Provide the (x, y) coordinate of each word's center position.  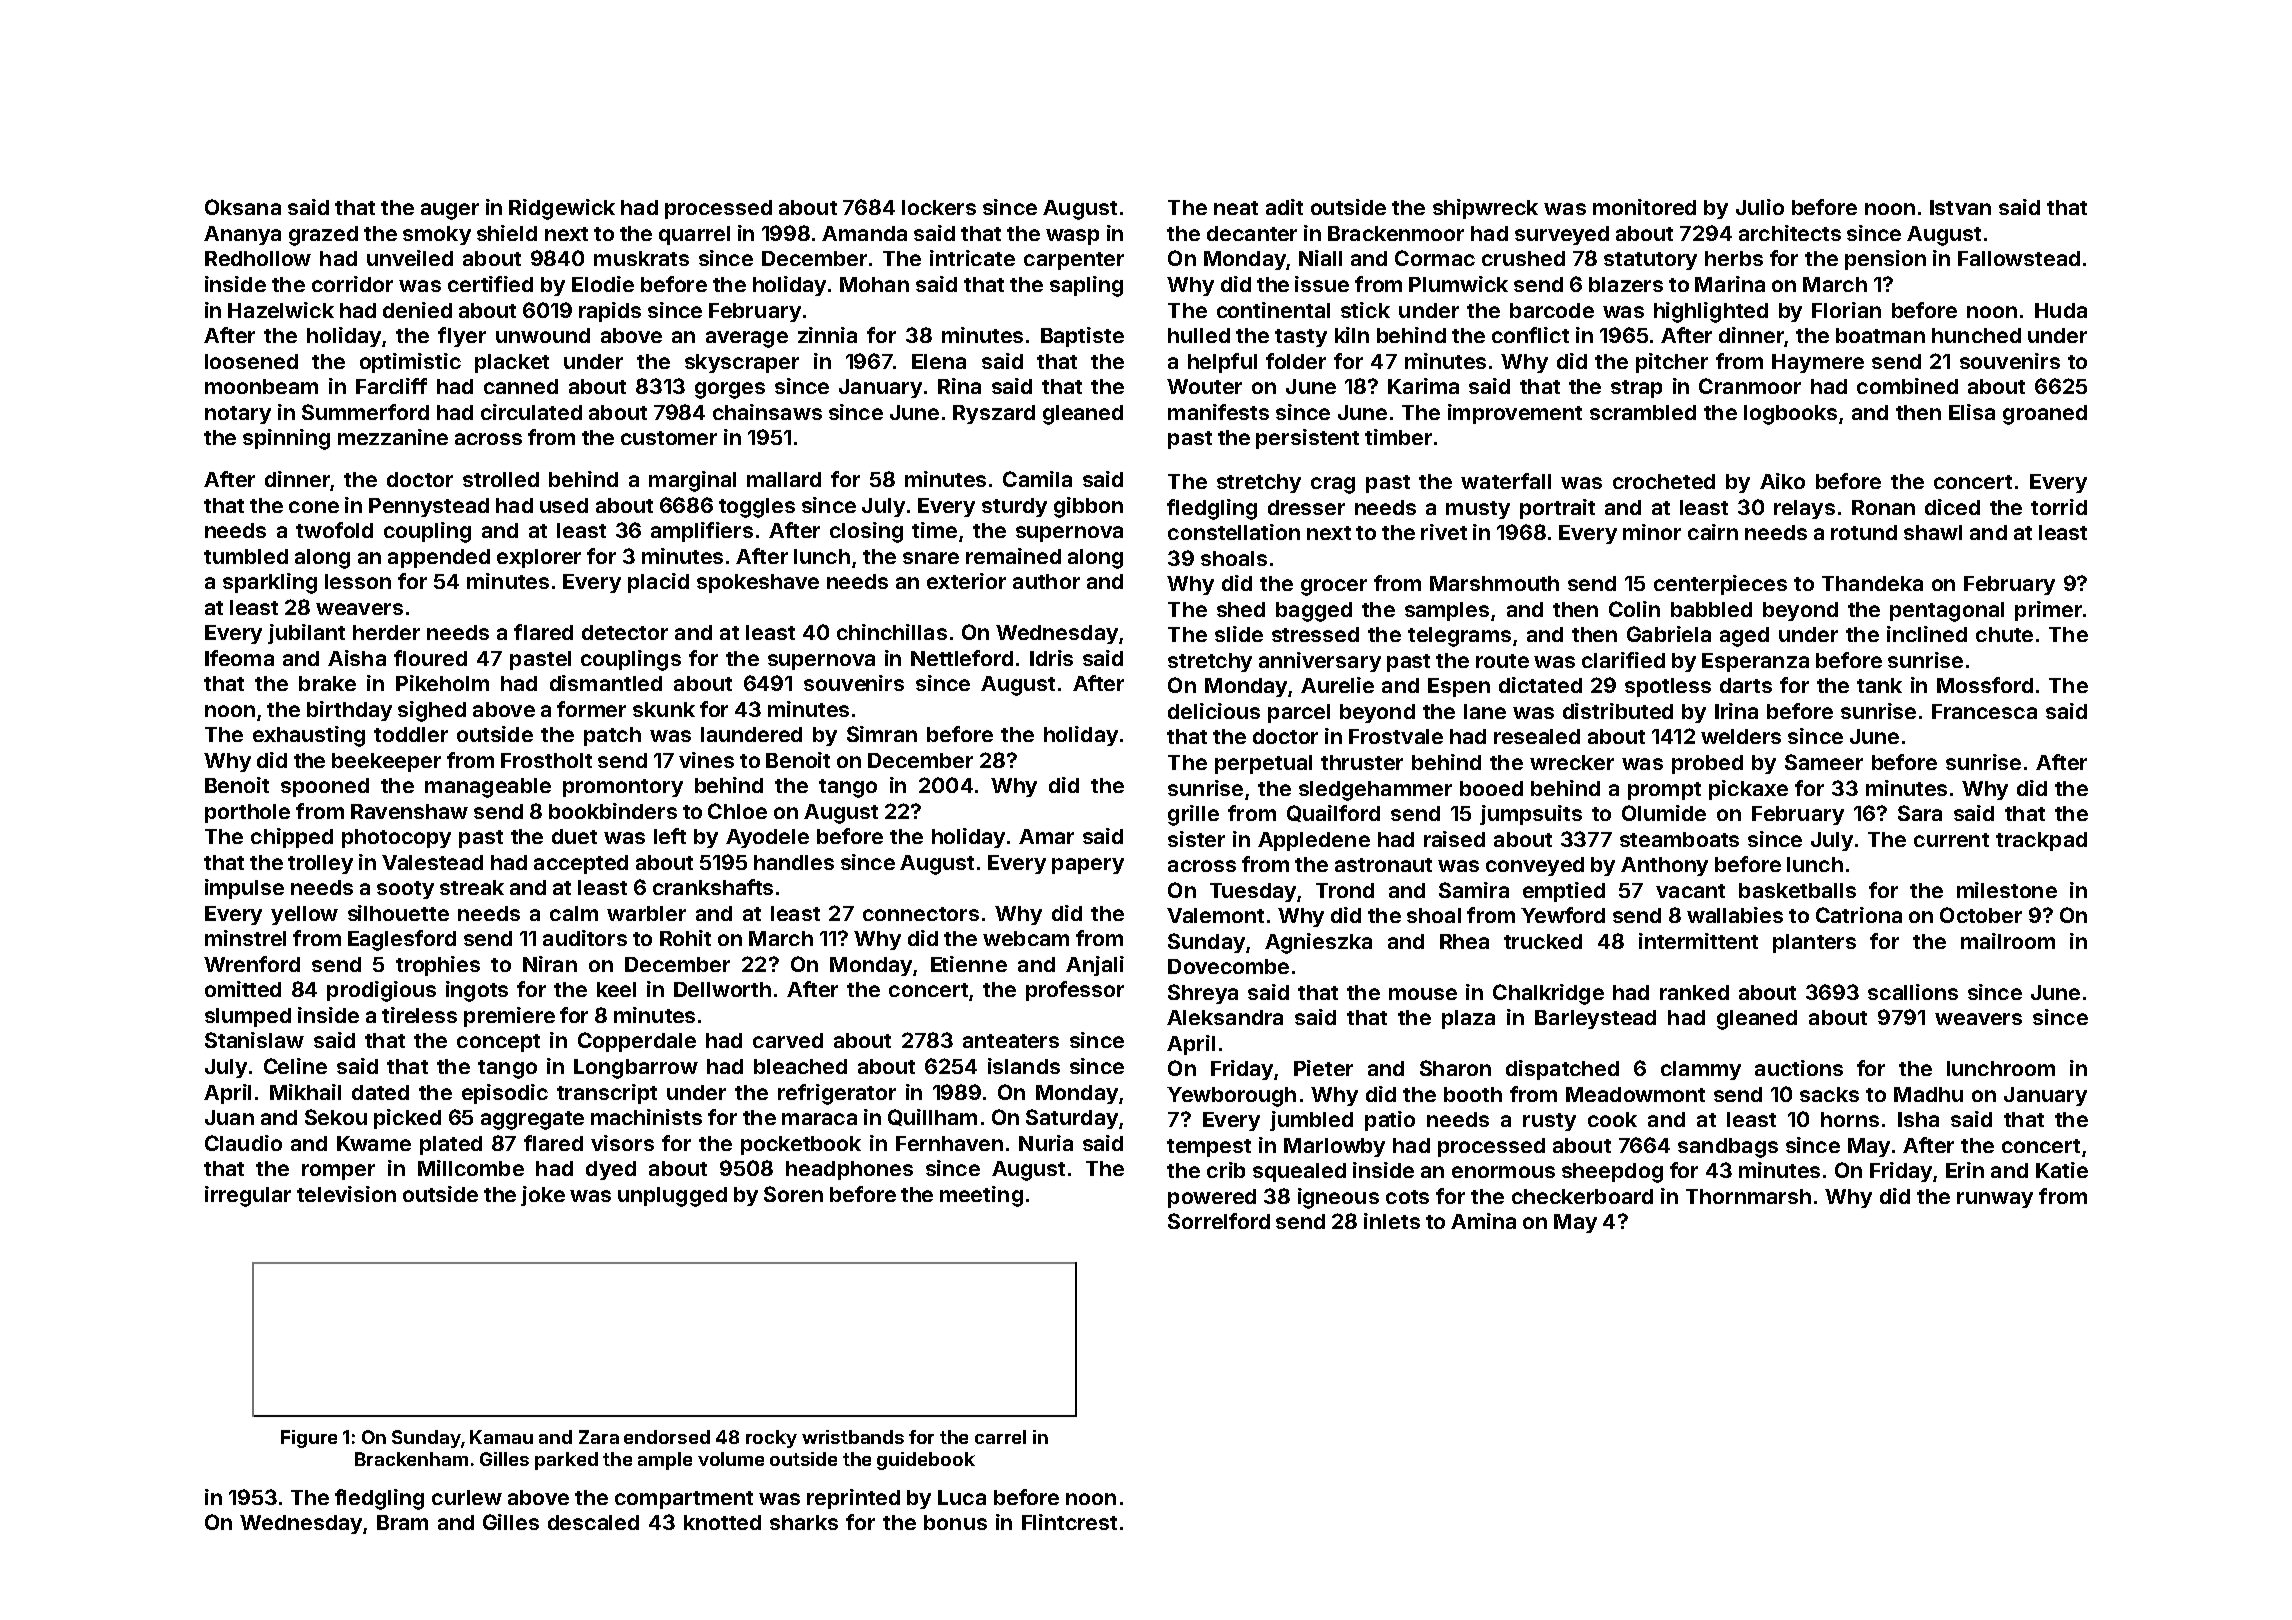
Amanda (864, 233)
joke (543, 1196)
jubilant (306, 634)
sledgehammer (1375, 791)
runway (1995, 1200)
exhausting (309, 736)
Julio (1760, 207)
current (1951, 840)
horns (1850, 1119)
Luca (962, 1497)
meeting (981, 1196)
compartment (684, 1500)
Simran (882, 734)
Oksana (243, 207)
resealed (1537, 736)
